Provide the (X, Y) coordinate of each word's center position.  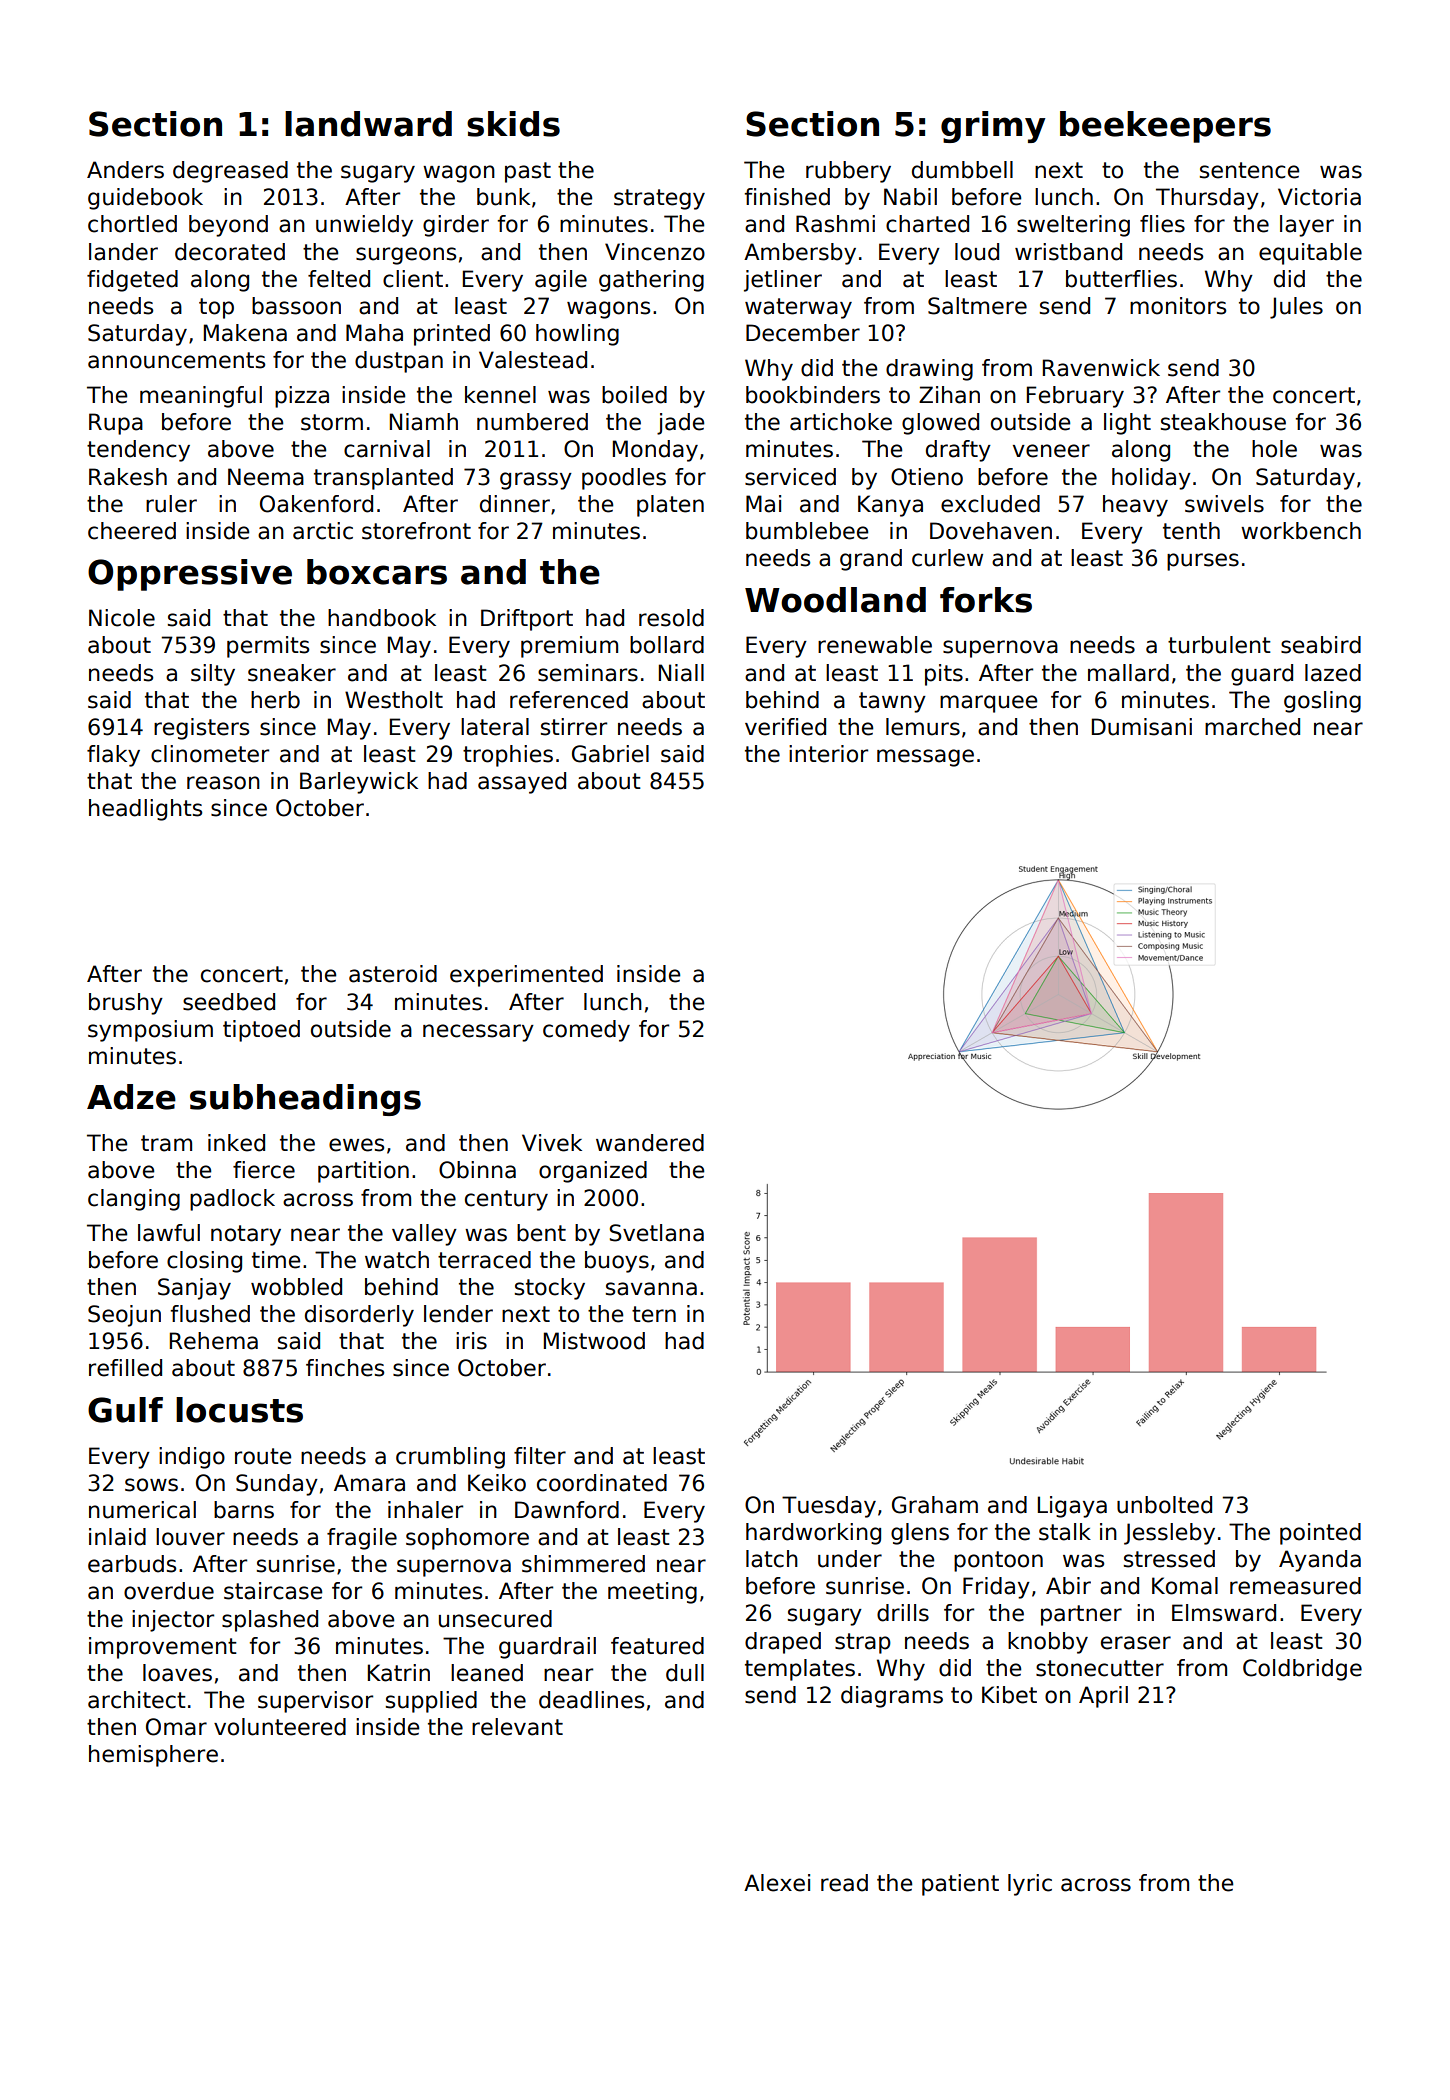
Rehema (214, 1341)
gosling (1322, 702)
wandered (650, 1143)
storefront (416, 531)
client (413, 279)
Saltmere (977, 306)
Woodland (835, 600)
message (925, 758)
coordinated (602, 1483)
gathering (651, 281)
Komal (1185, 1586)
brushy (126, 1004)
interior (828, 754)
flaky (113, 756)
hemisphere (153, 1756)
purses (1203, 562)
